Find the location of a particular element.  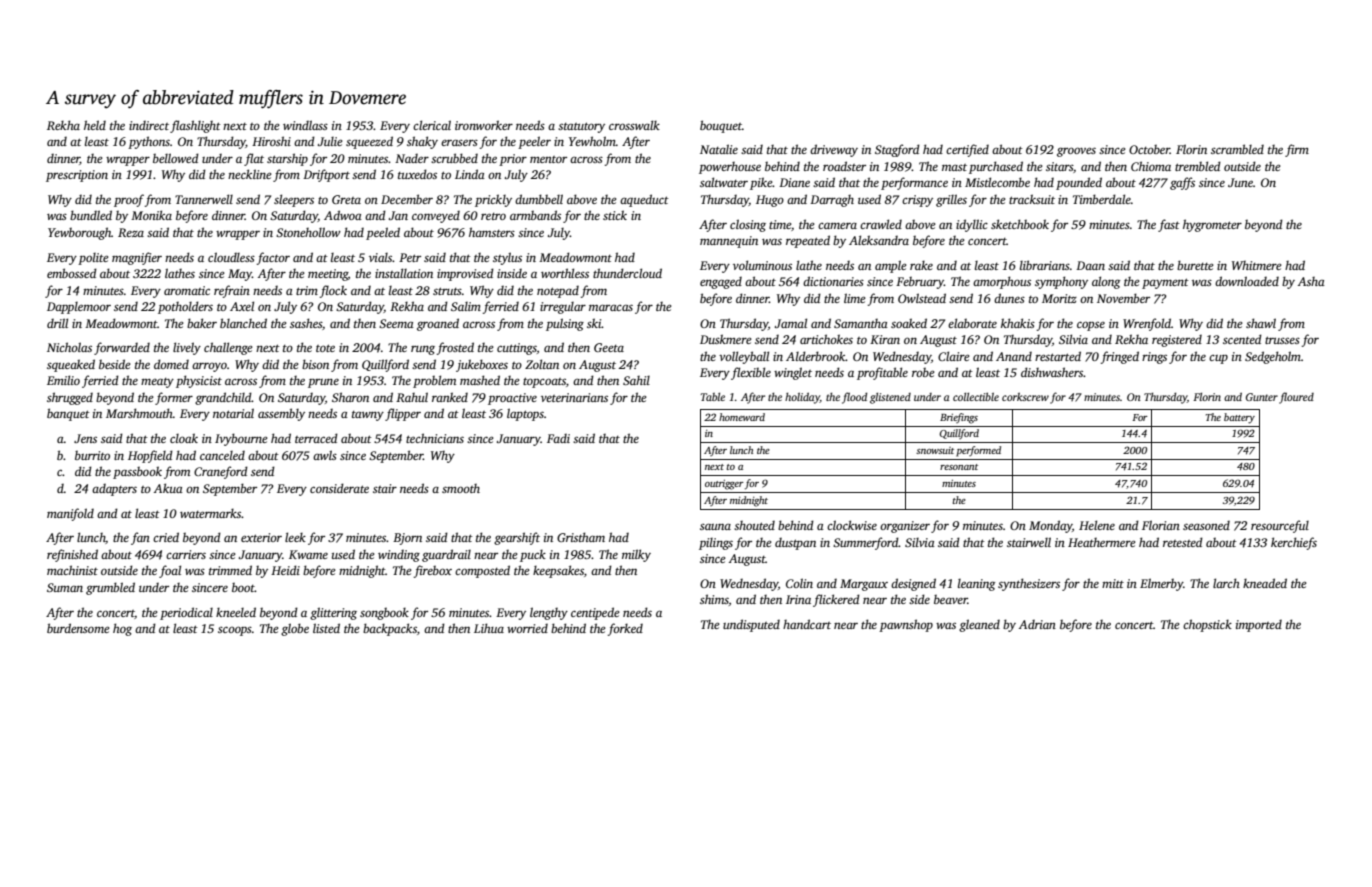

burdensome is located at coordinates (78, 628).
